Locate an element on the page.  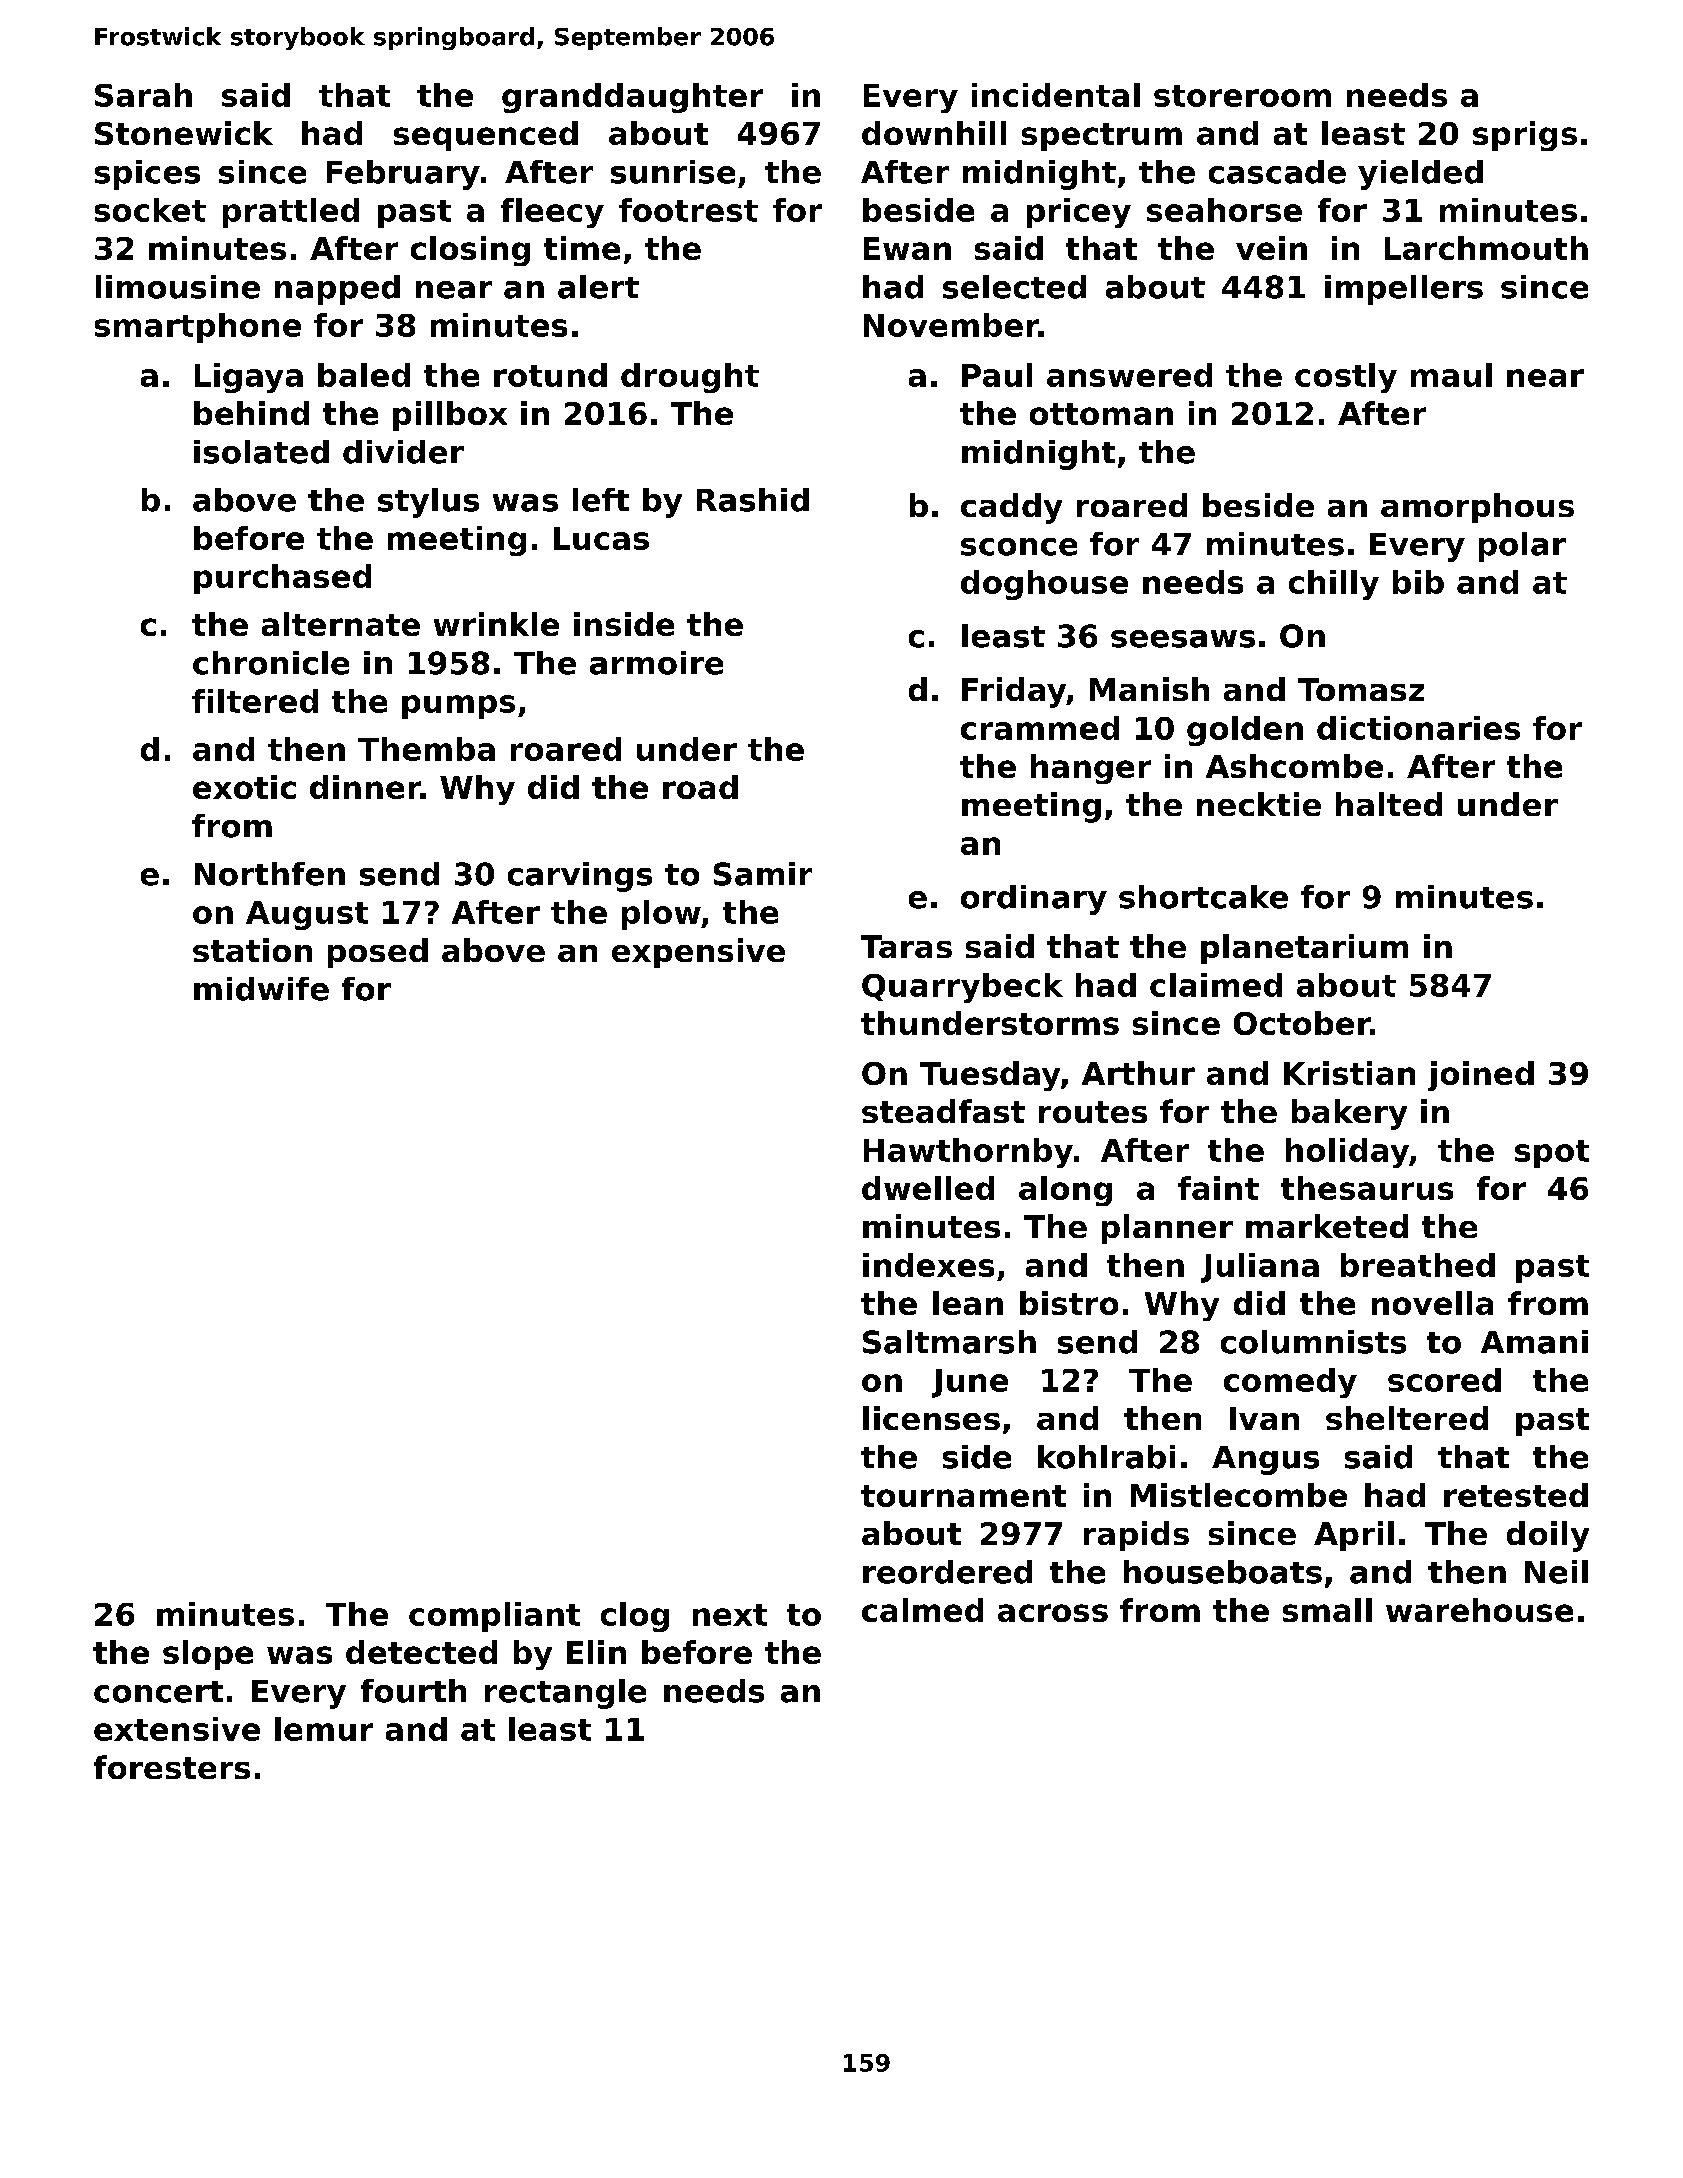
drought is located at coordinates (690, 378).
